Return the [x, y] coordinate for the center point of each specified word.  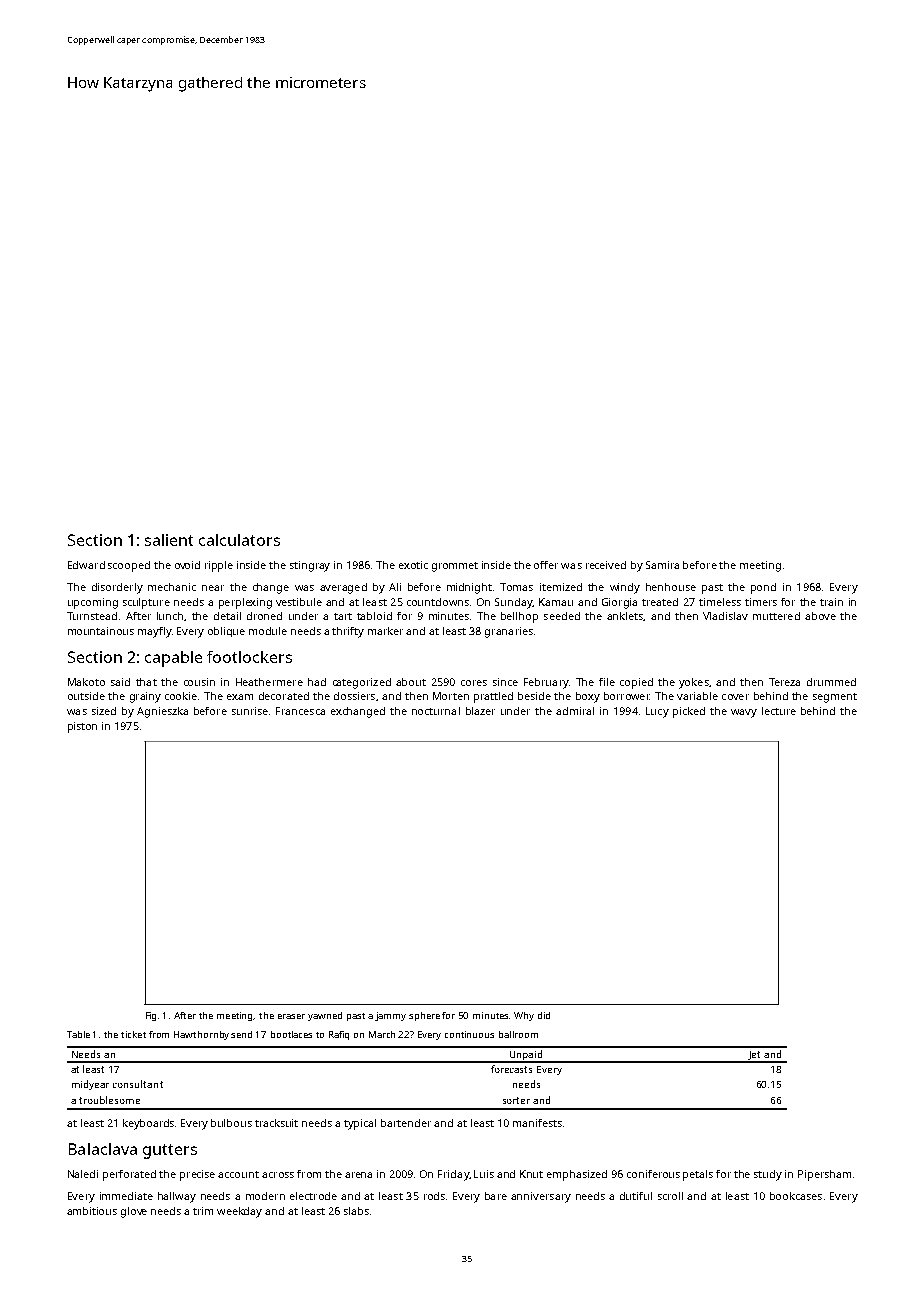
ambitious [92, 1211]
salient [169, 540]
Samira [662, 565]
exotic [413, 565]
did [544, 1015]
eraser [291, 1016]
